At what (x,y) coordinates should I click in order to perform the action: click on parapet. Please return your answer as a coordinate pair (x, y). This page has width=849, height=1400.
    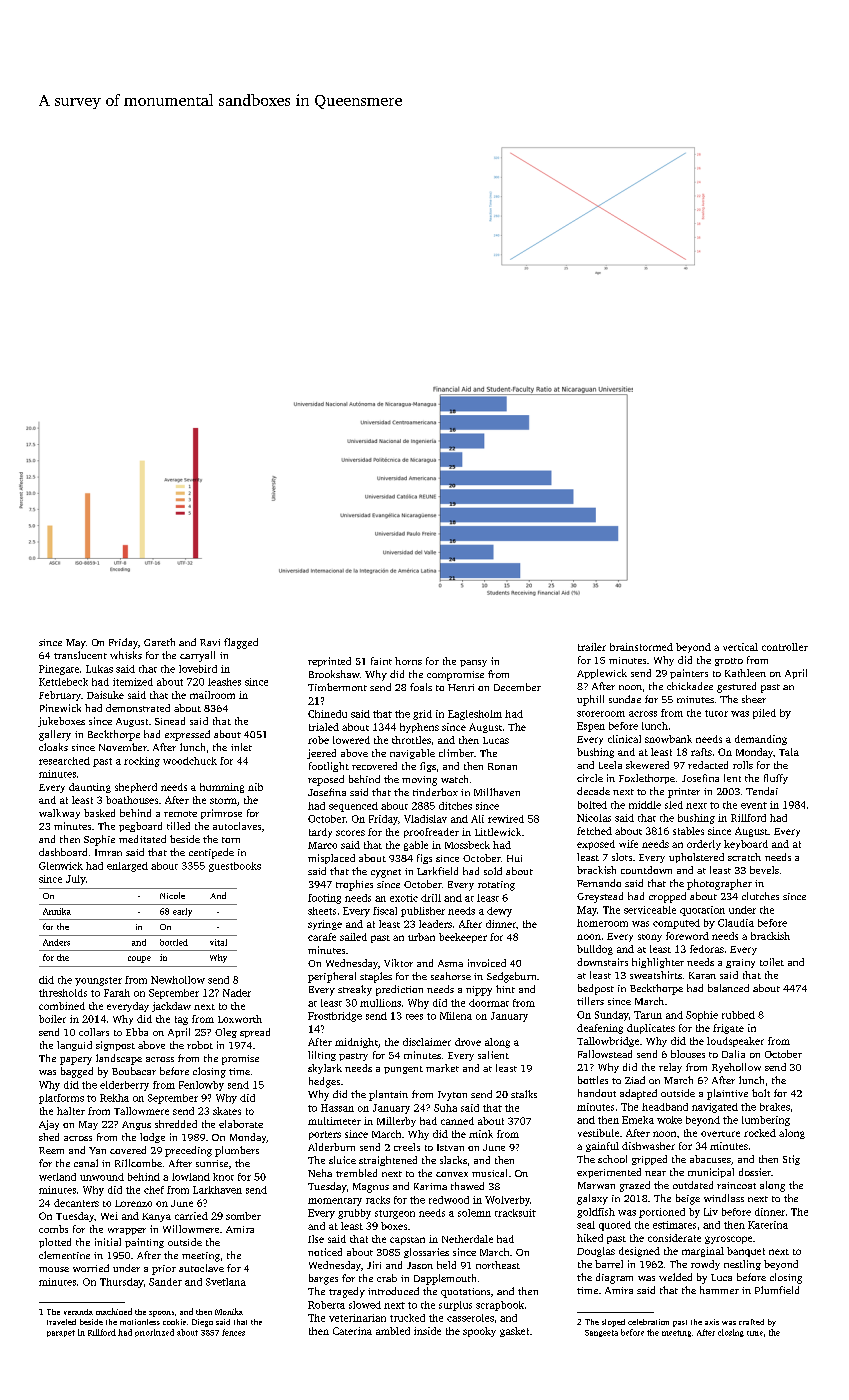
    Looking at the image, I should click on (61, 1333).
